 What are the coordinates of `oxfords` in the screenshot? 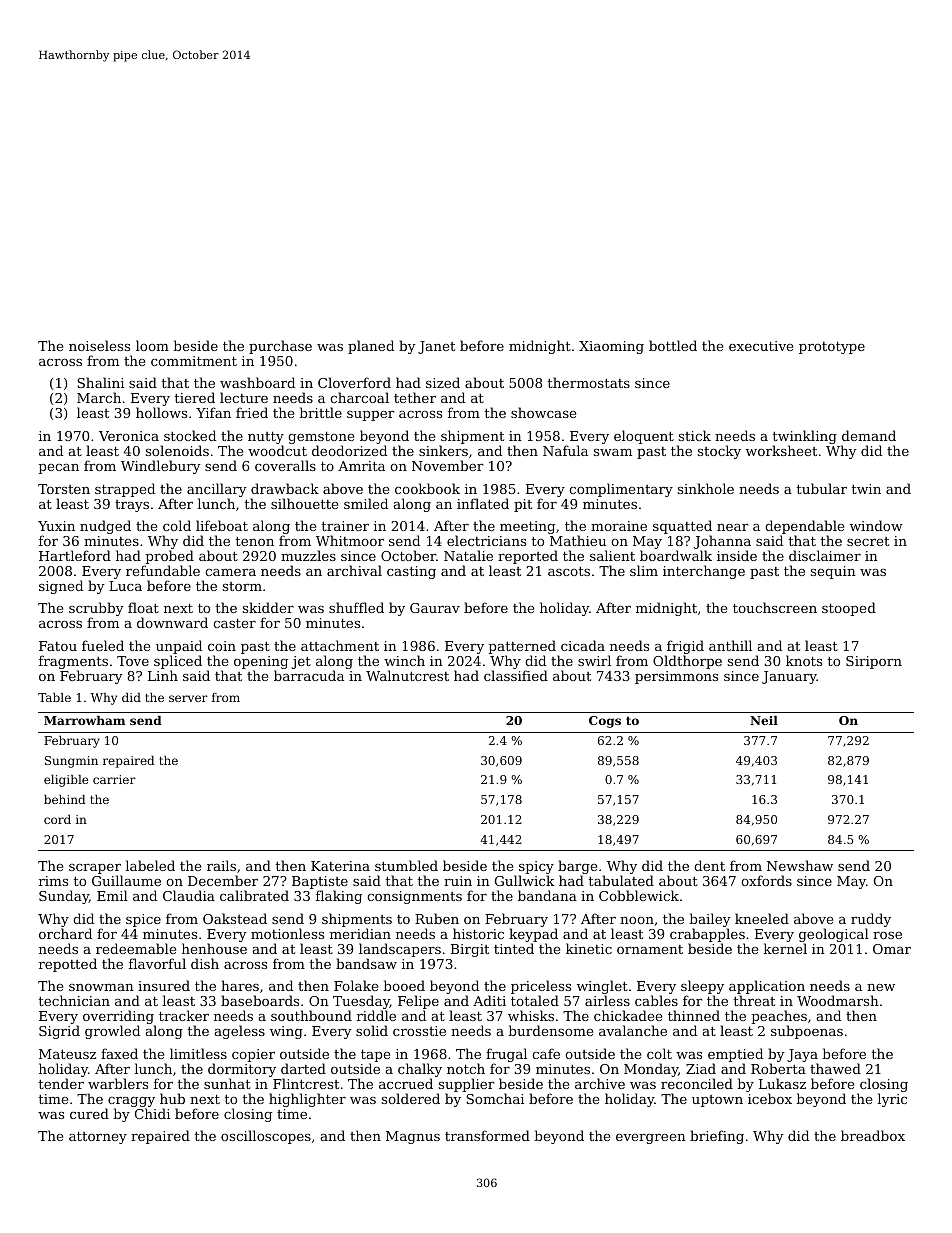 It's located at (766, 880).
